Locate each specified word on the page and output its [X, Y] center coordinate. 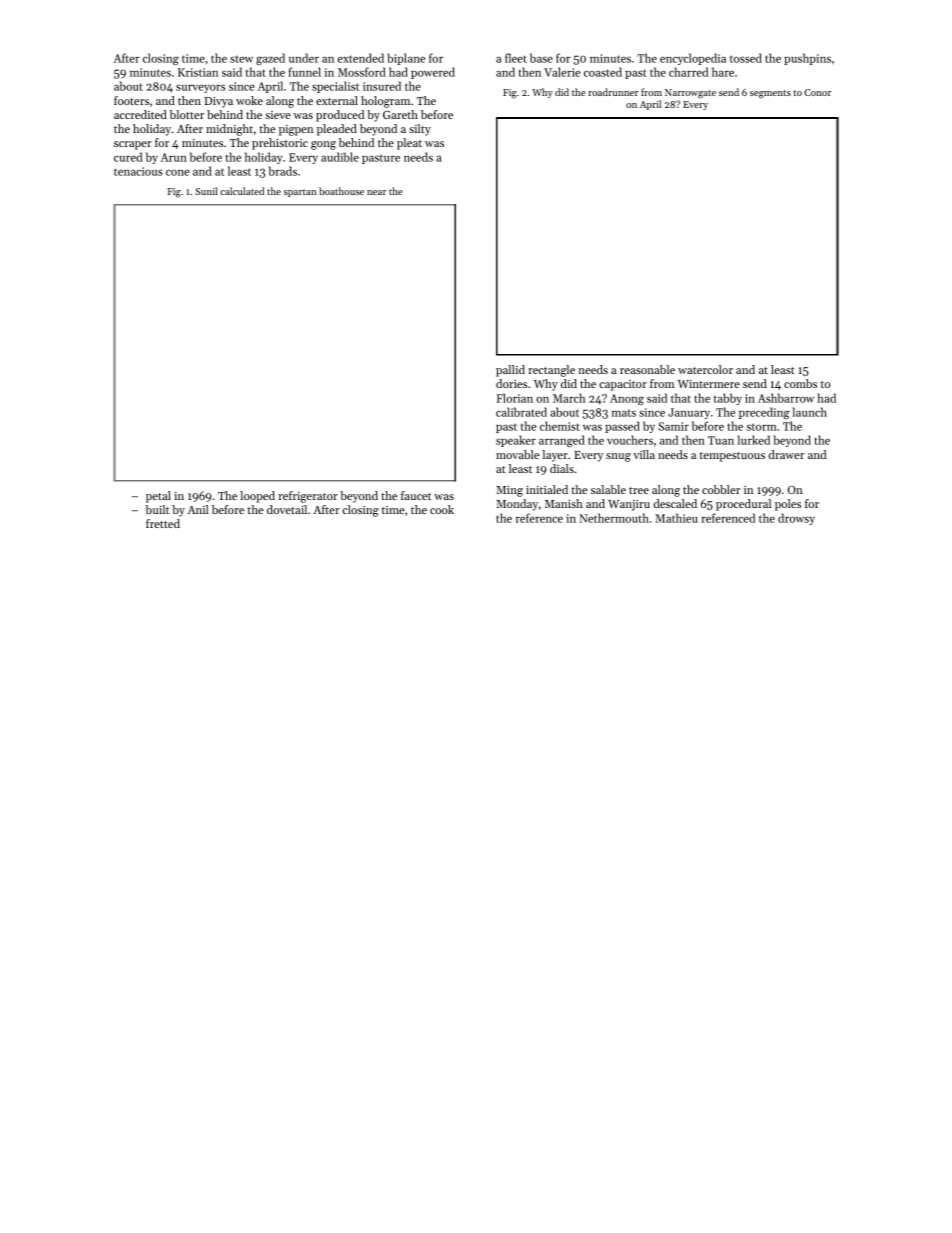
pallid [510, 371]
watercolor [705, 369]
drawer [786, 454]
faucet [416, 495]
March [569, 398]
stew [241, 59]
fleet [516, 58]
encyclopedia [693, 59]
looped [257, 497]
